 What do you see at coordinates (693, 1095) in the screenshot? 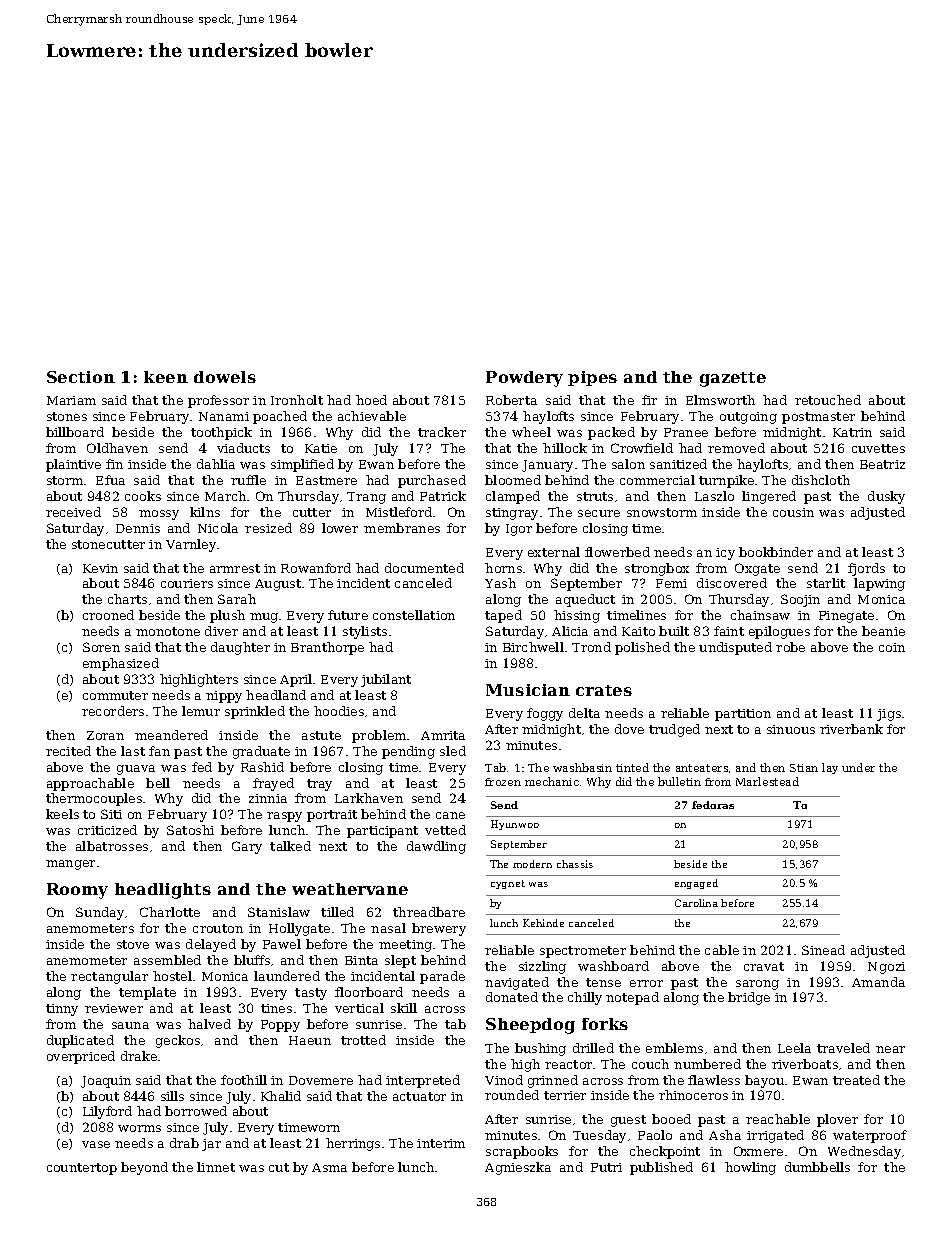
I see `rhinoceros` at bounding box center [693, 1095].
